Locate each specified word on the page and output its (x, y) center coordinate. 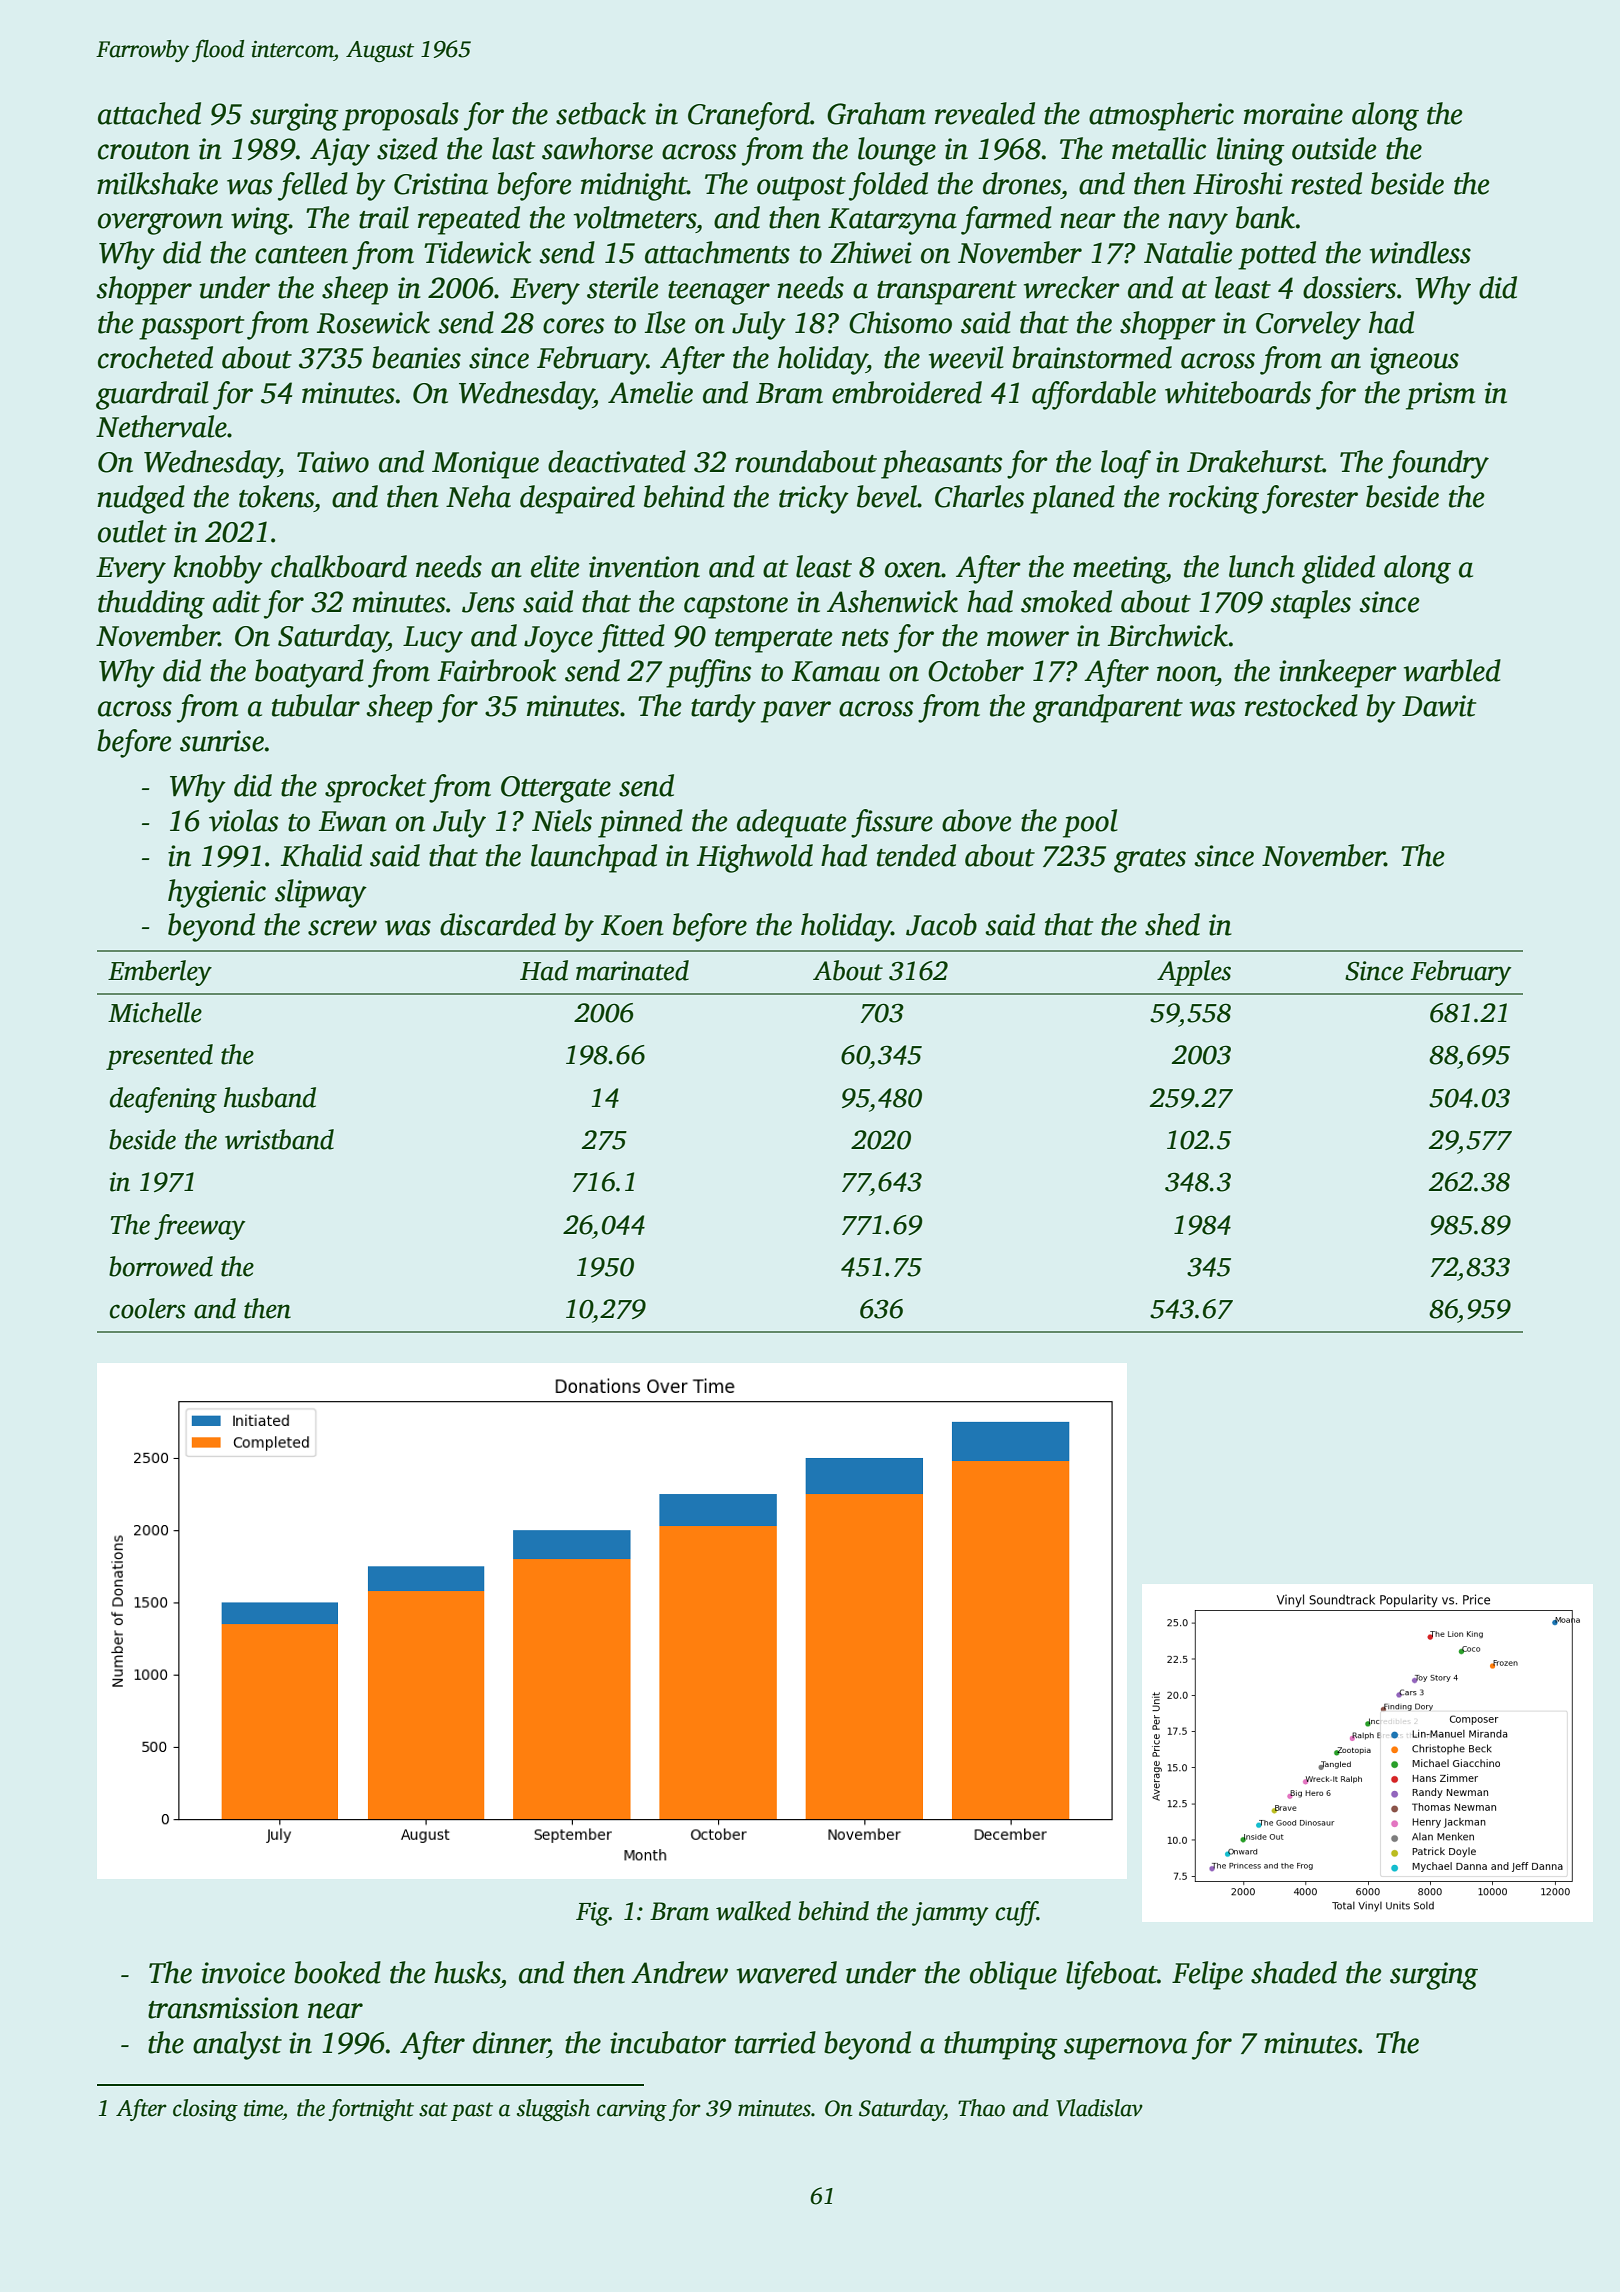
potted (1277, 255)
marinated (632, 970)
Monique (485, 465)
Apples (1194, 973)
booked (337, 1972)
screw (342, 928)
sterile (623, 287)
